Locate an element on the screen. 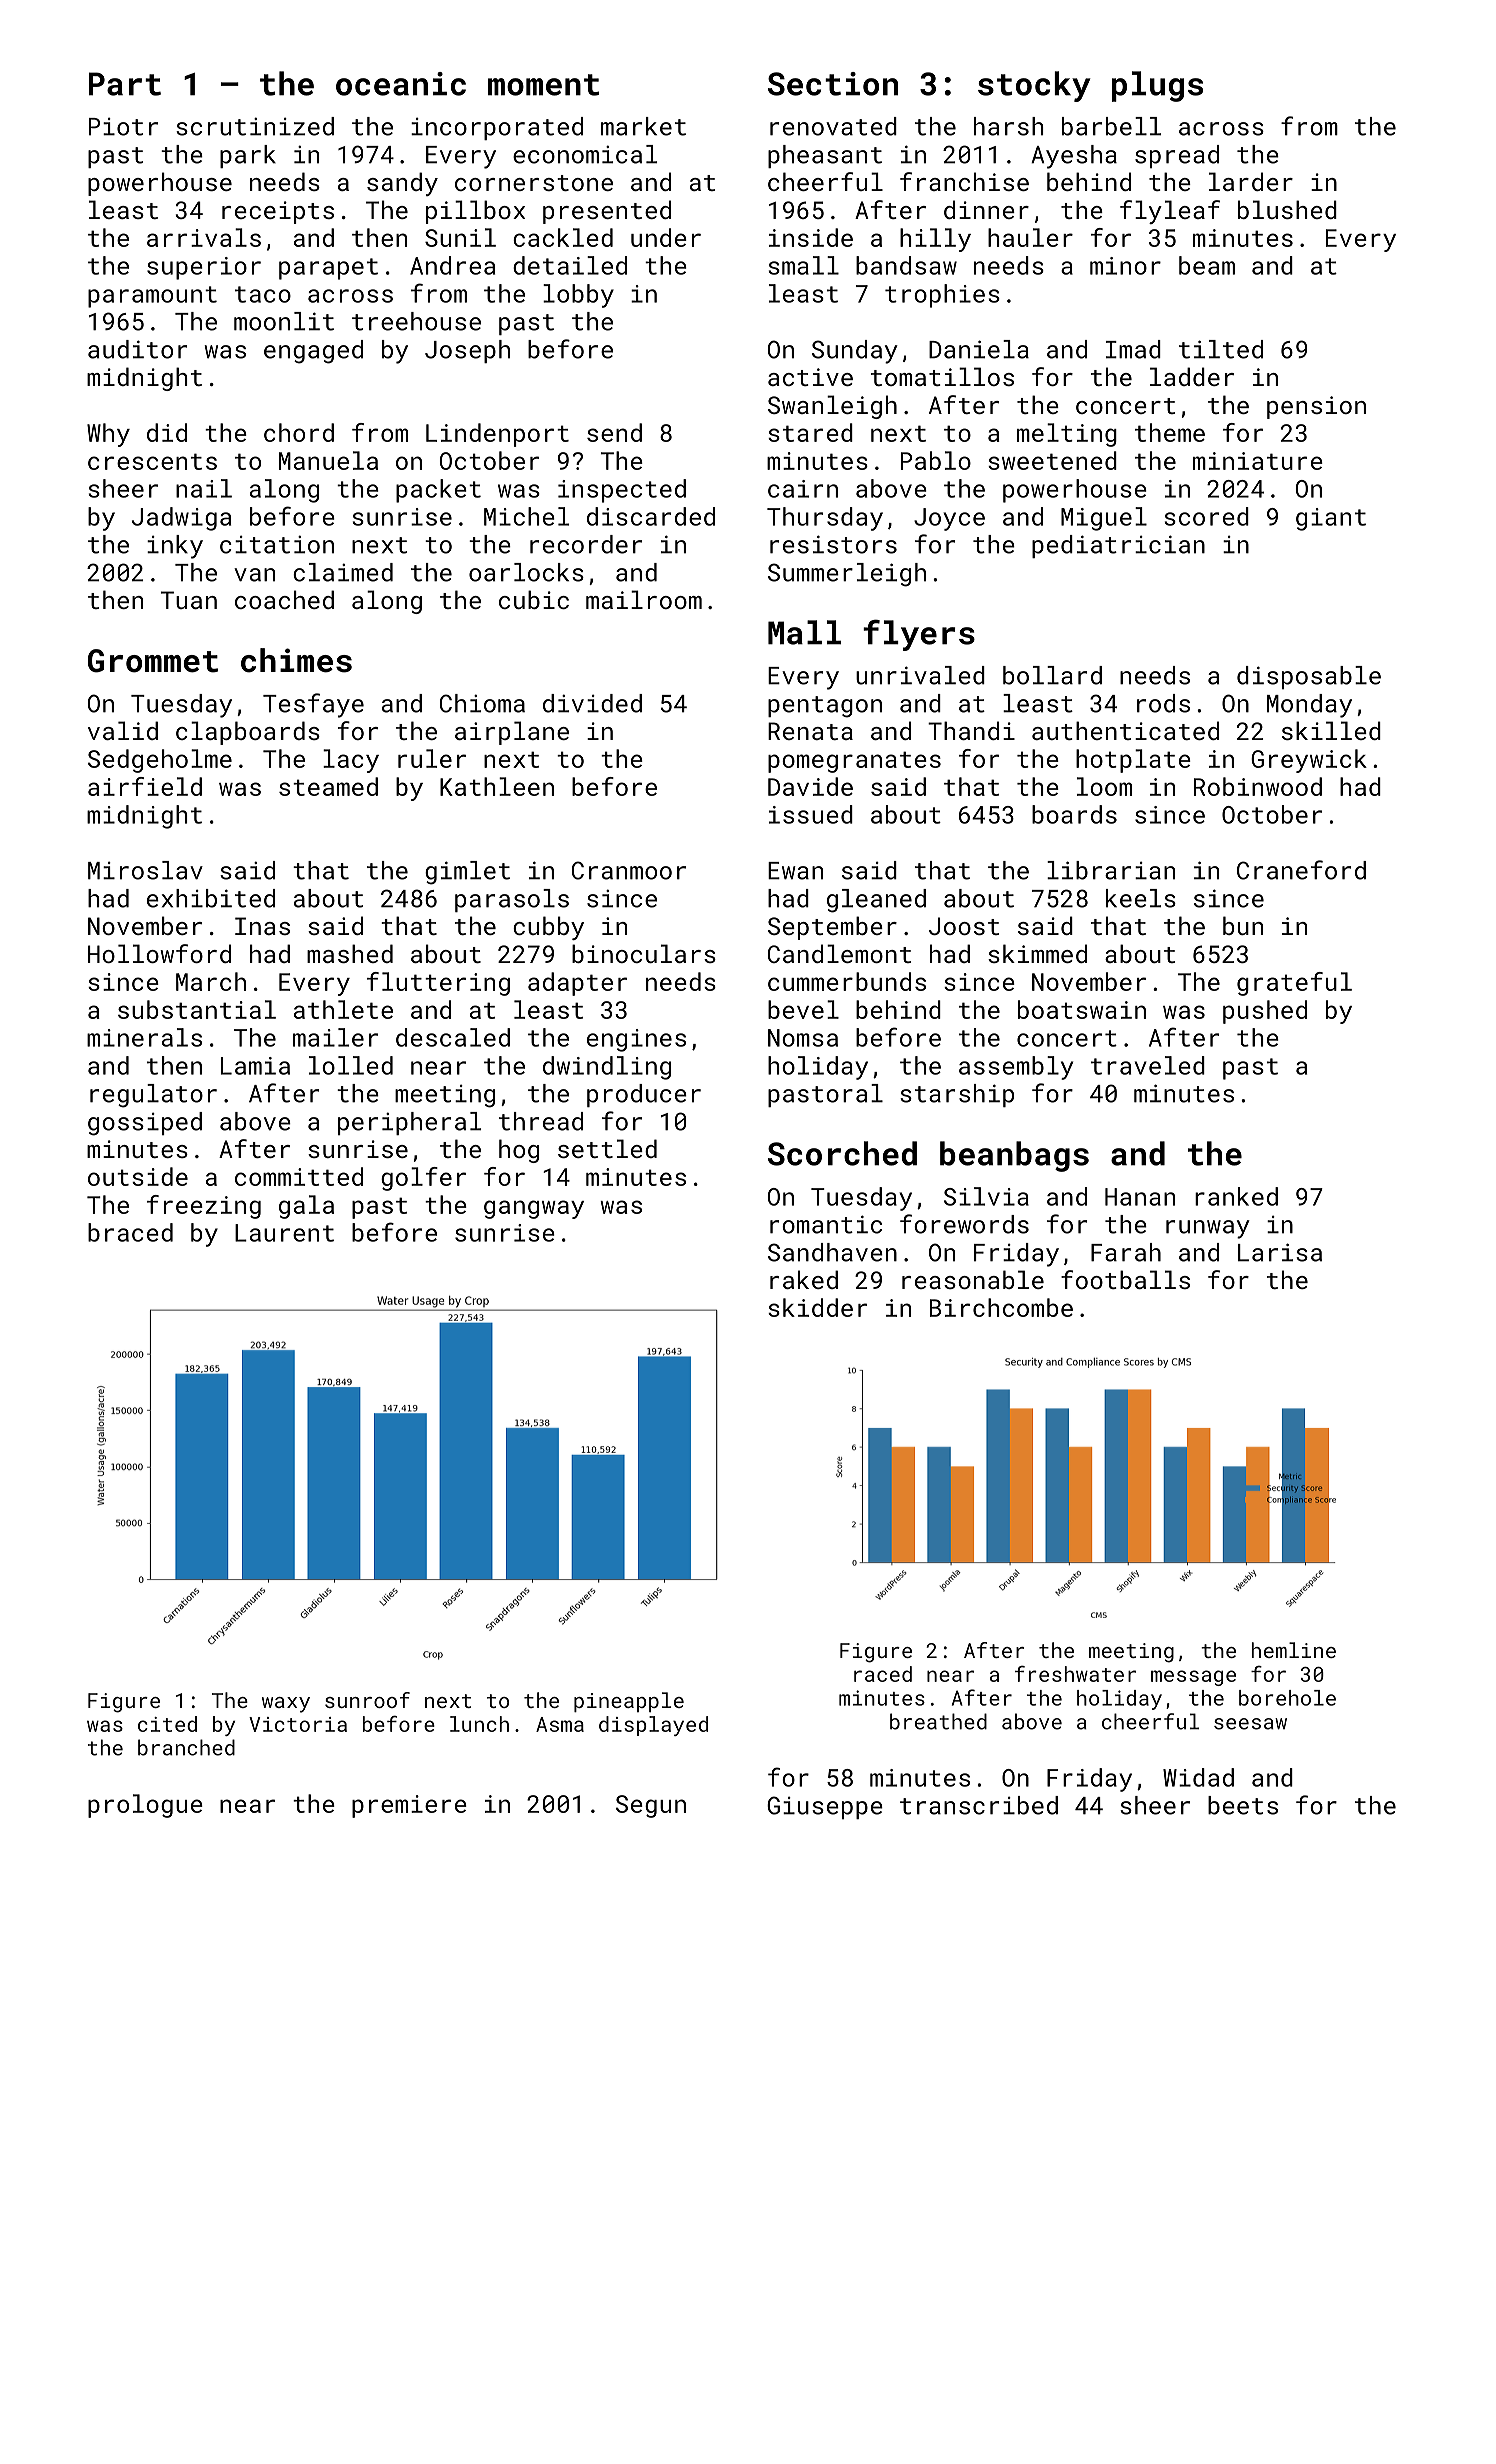 Image resolution: width=1496 pixels, height=2464 pixels. moonlit is located at coordinates (284, 321).
